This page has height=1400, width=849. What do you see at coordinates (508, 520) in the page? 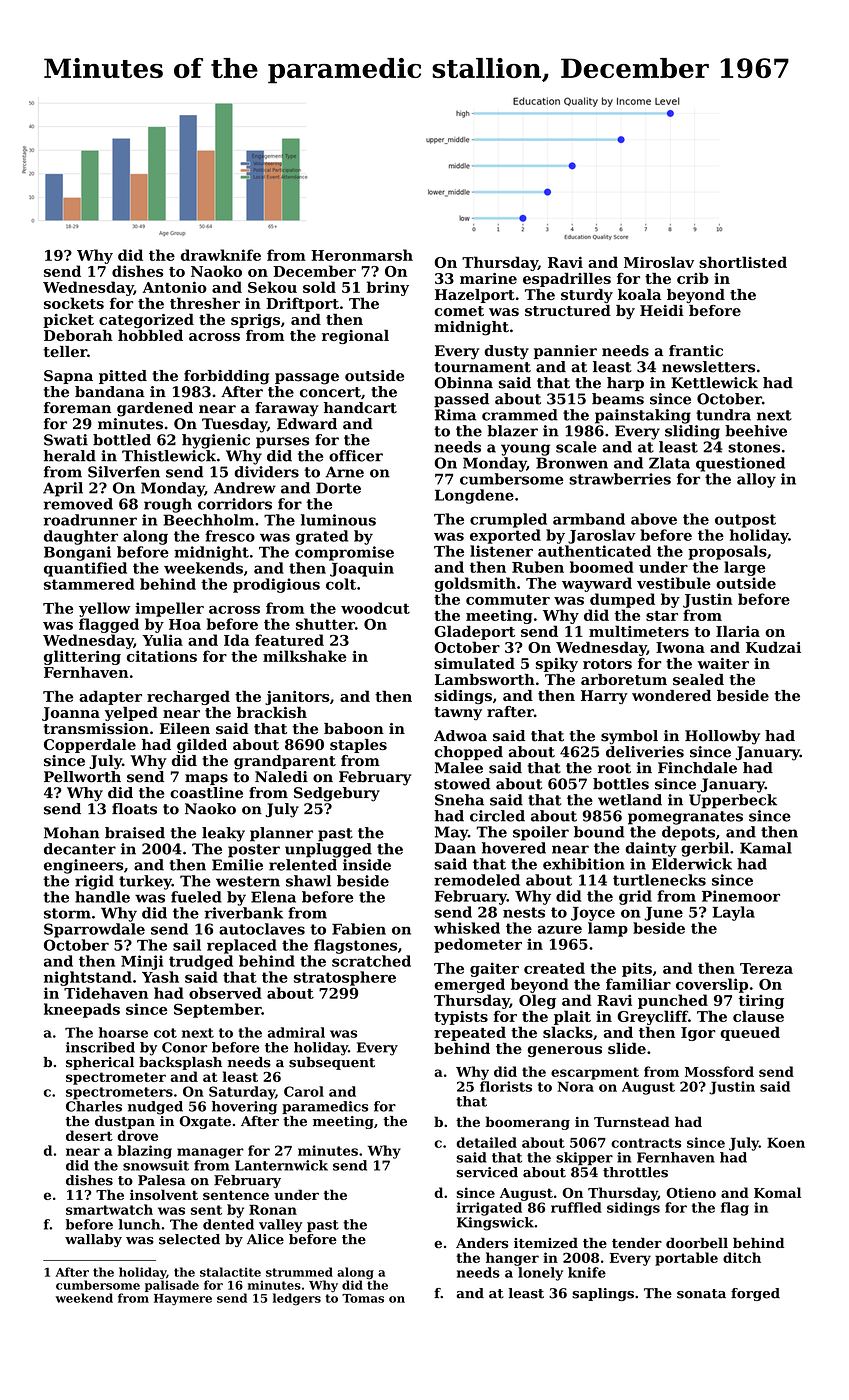
I see `crumpled` at bounding box center [508, 520].
